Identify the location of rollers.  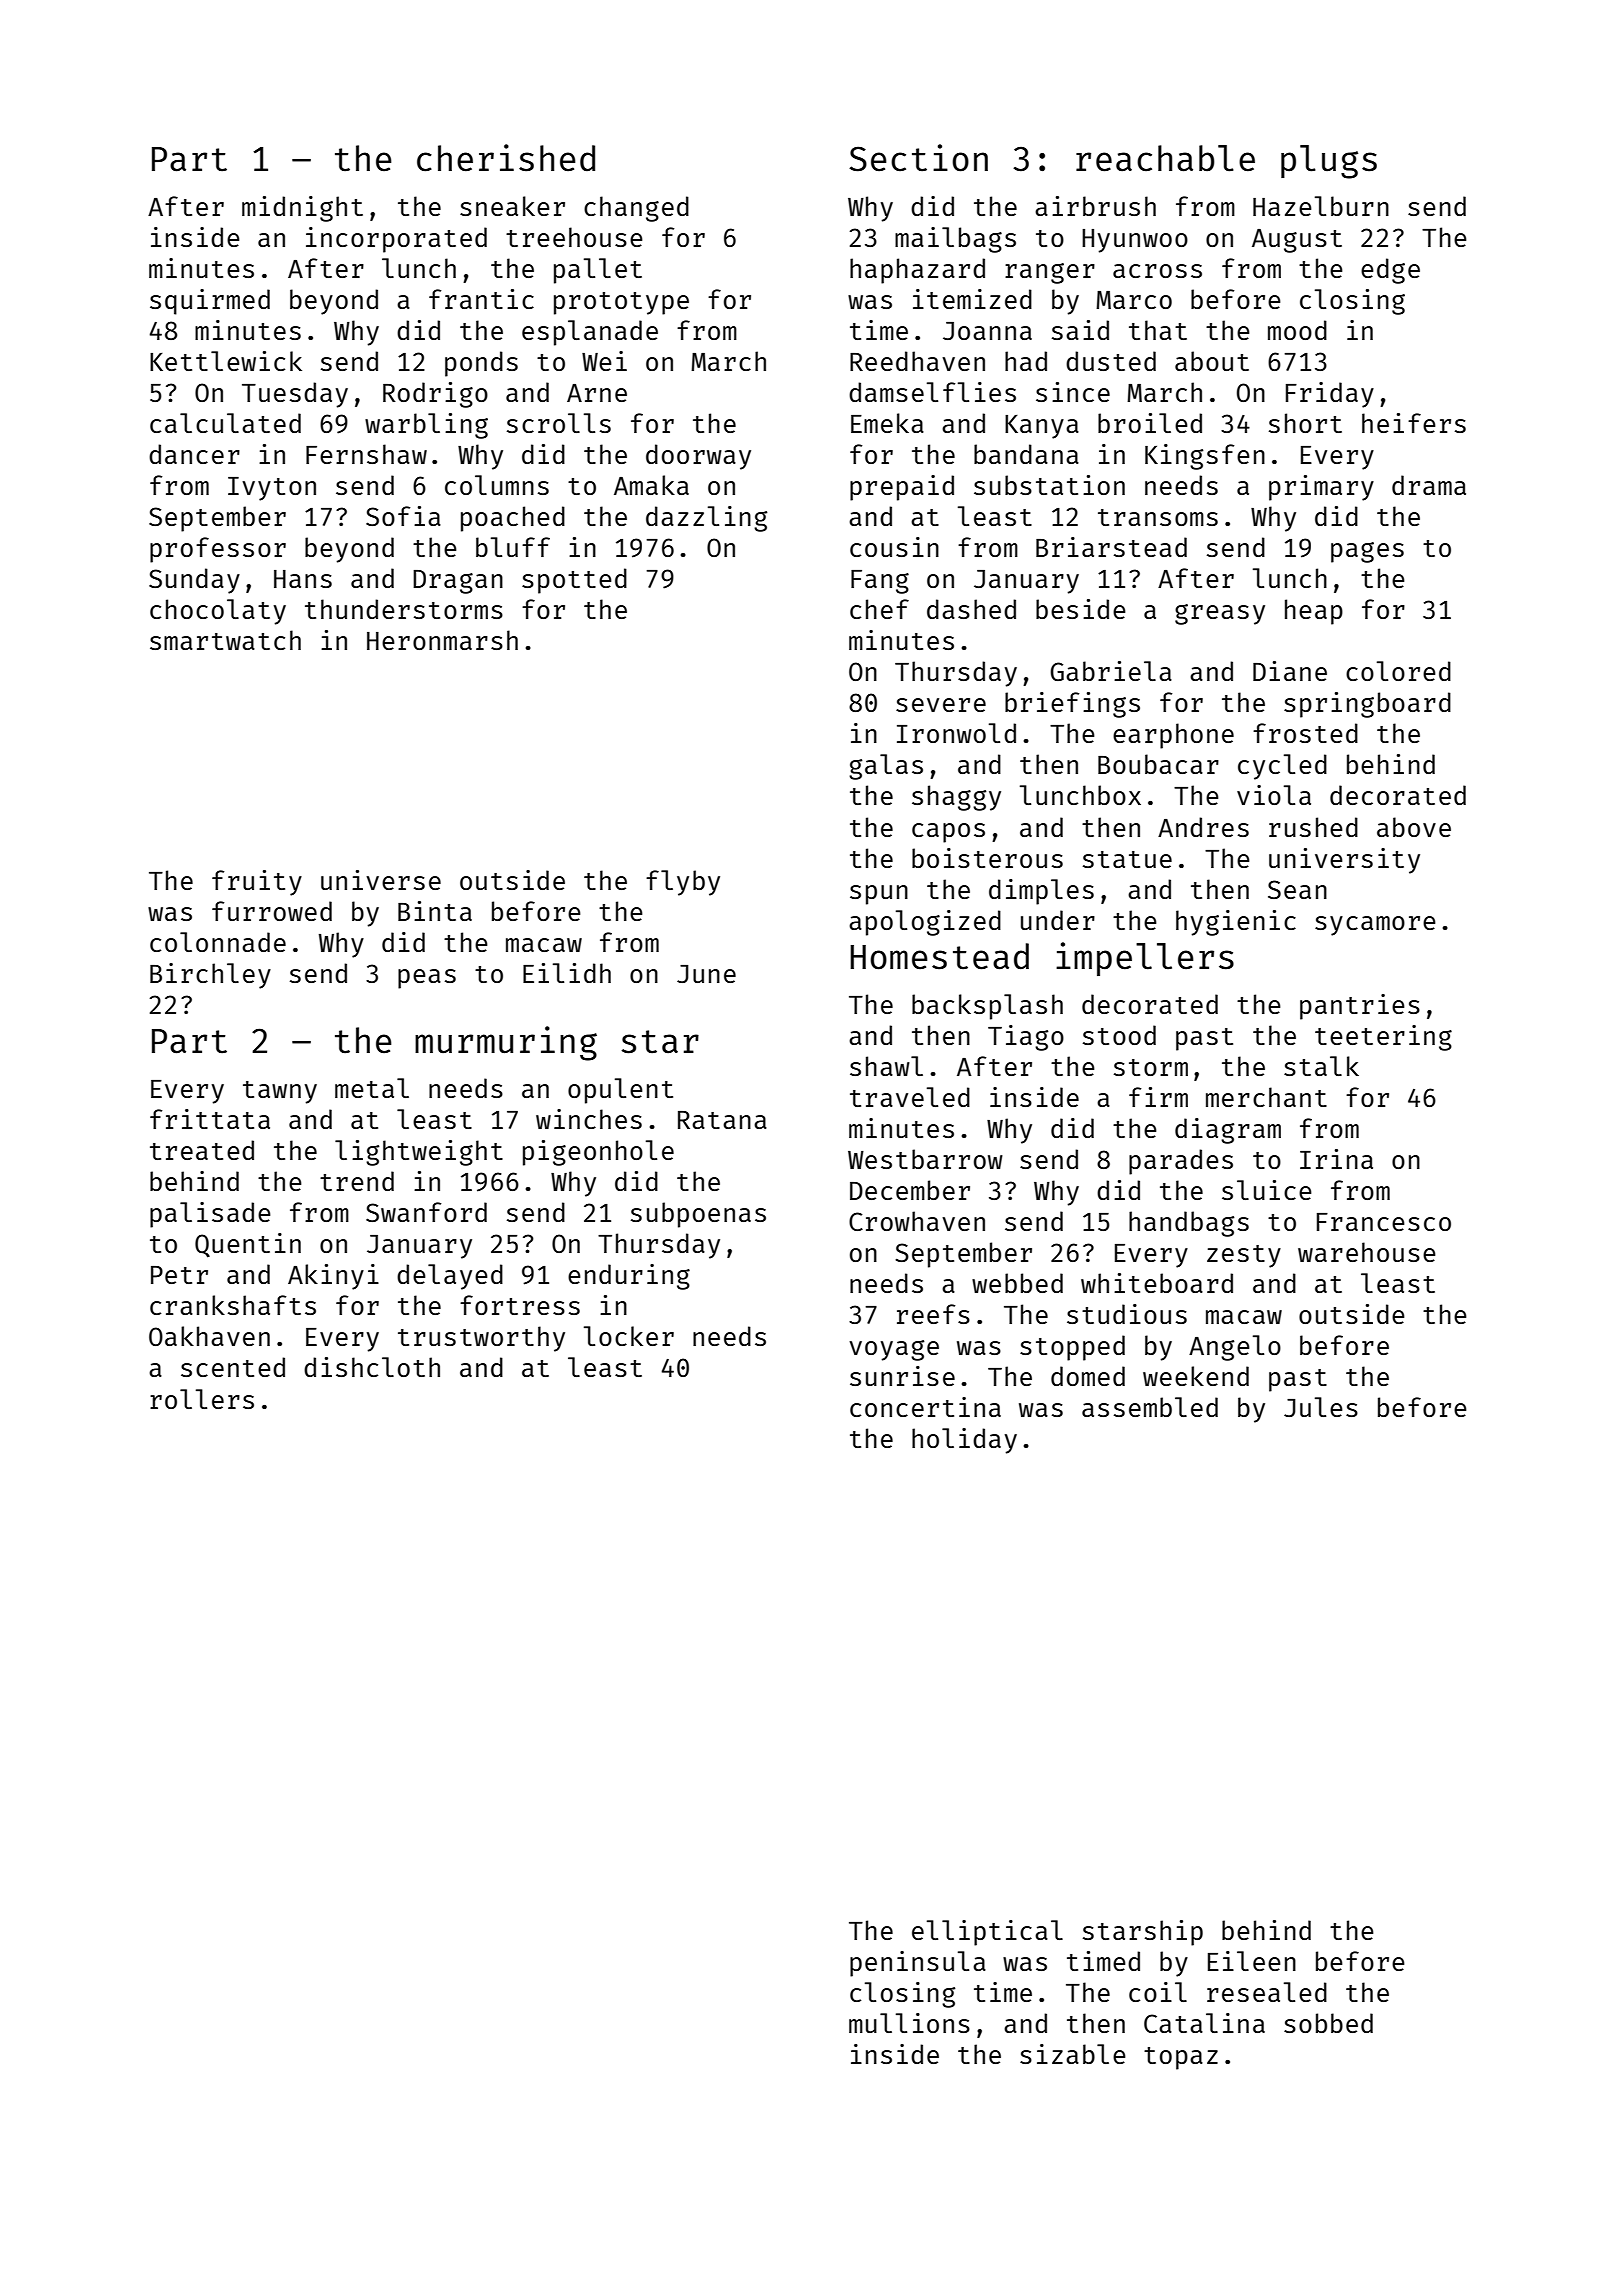
(202, 1399).
